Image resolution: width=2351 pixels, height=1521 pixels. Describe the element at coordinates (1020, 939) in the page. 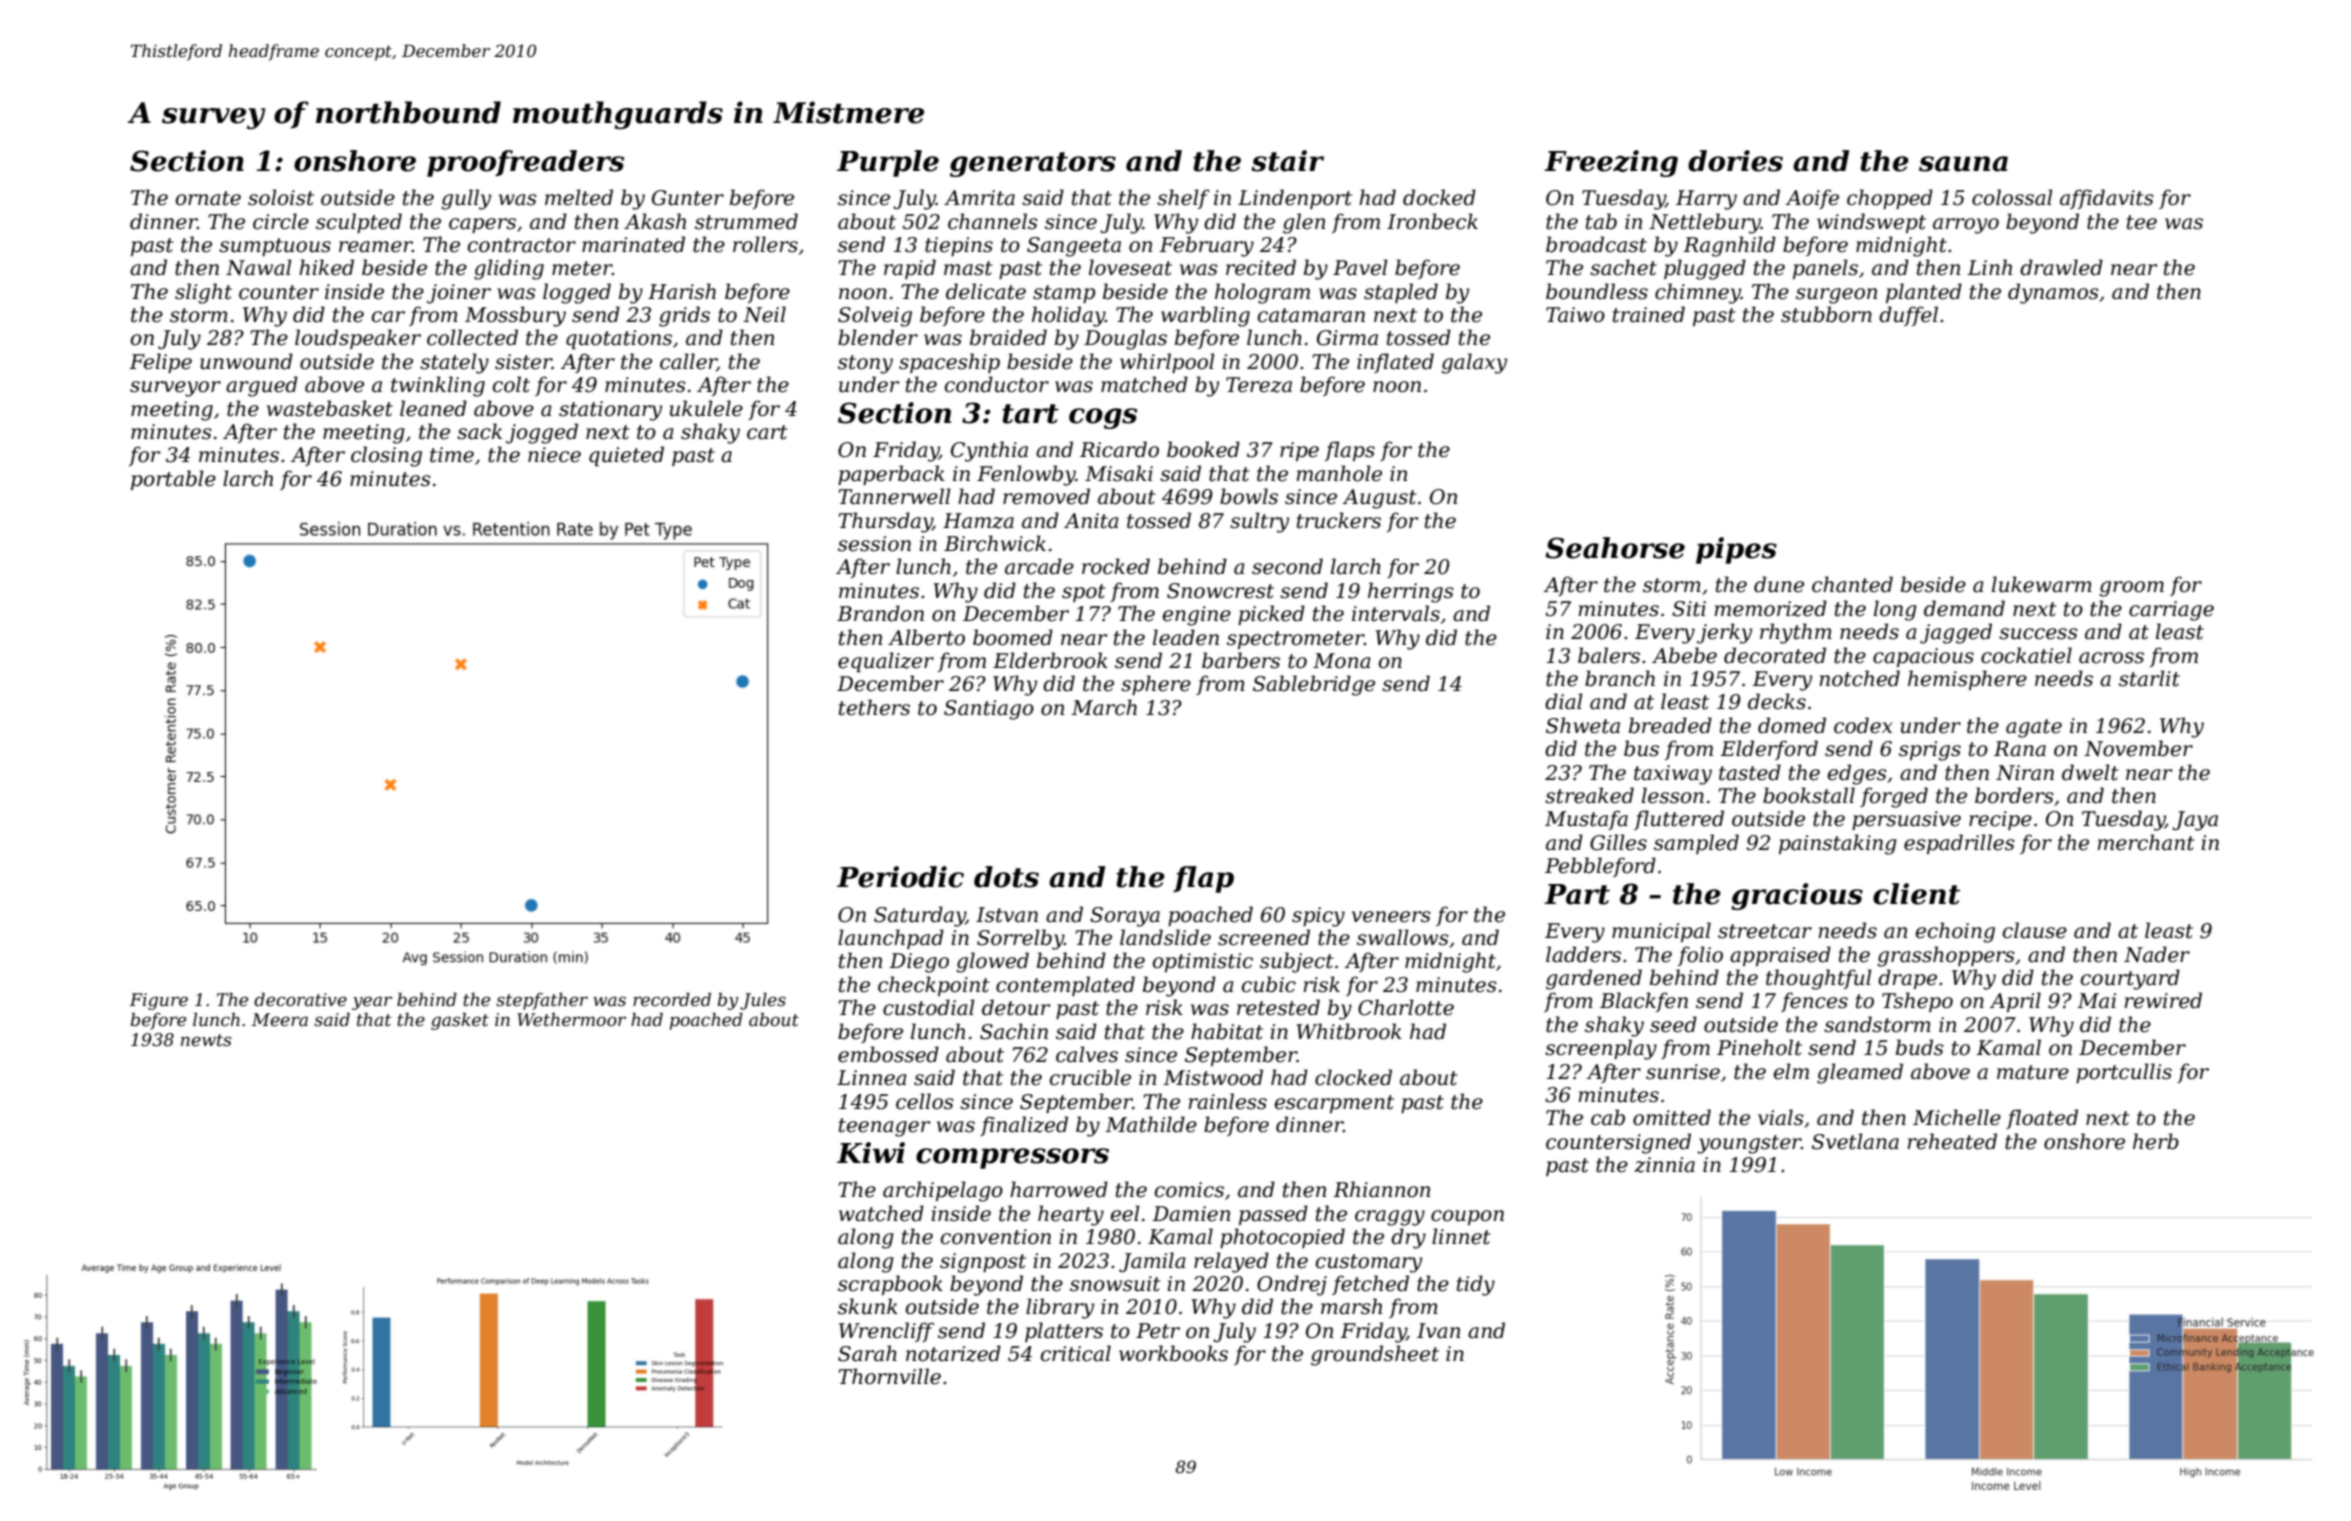

I see `Sorrelby` at that location.
